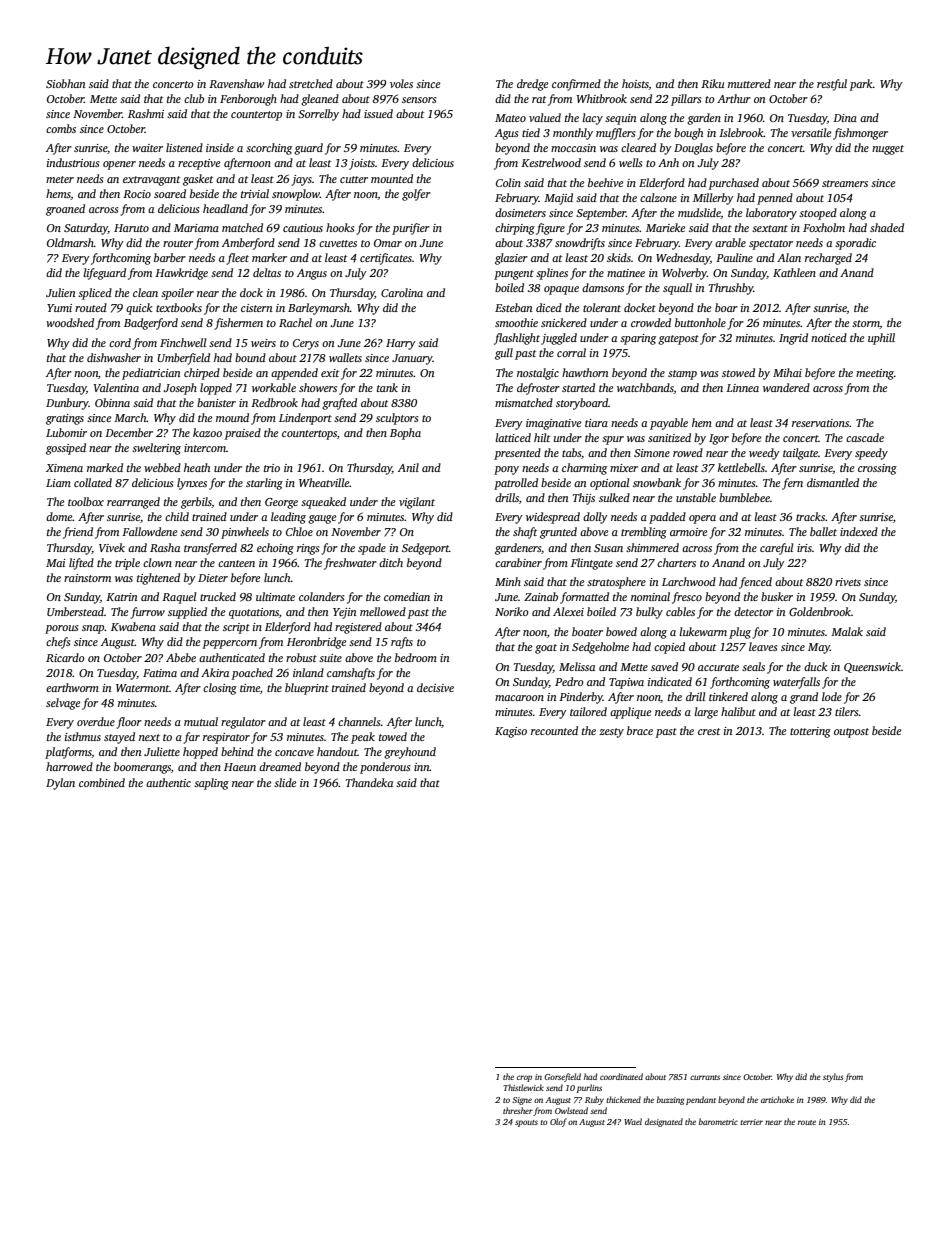 The image size is (952, 1233). Describe the element at coordinates (518, 1110) in the screenshot. I see `thresher` at that location.
